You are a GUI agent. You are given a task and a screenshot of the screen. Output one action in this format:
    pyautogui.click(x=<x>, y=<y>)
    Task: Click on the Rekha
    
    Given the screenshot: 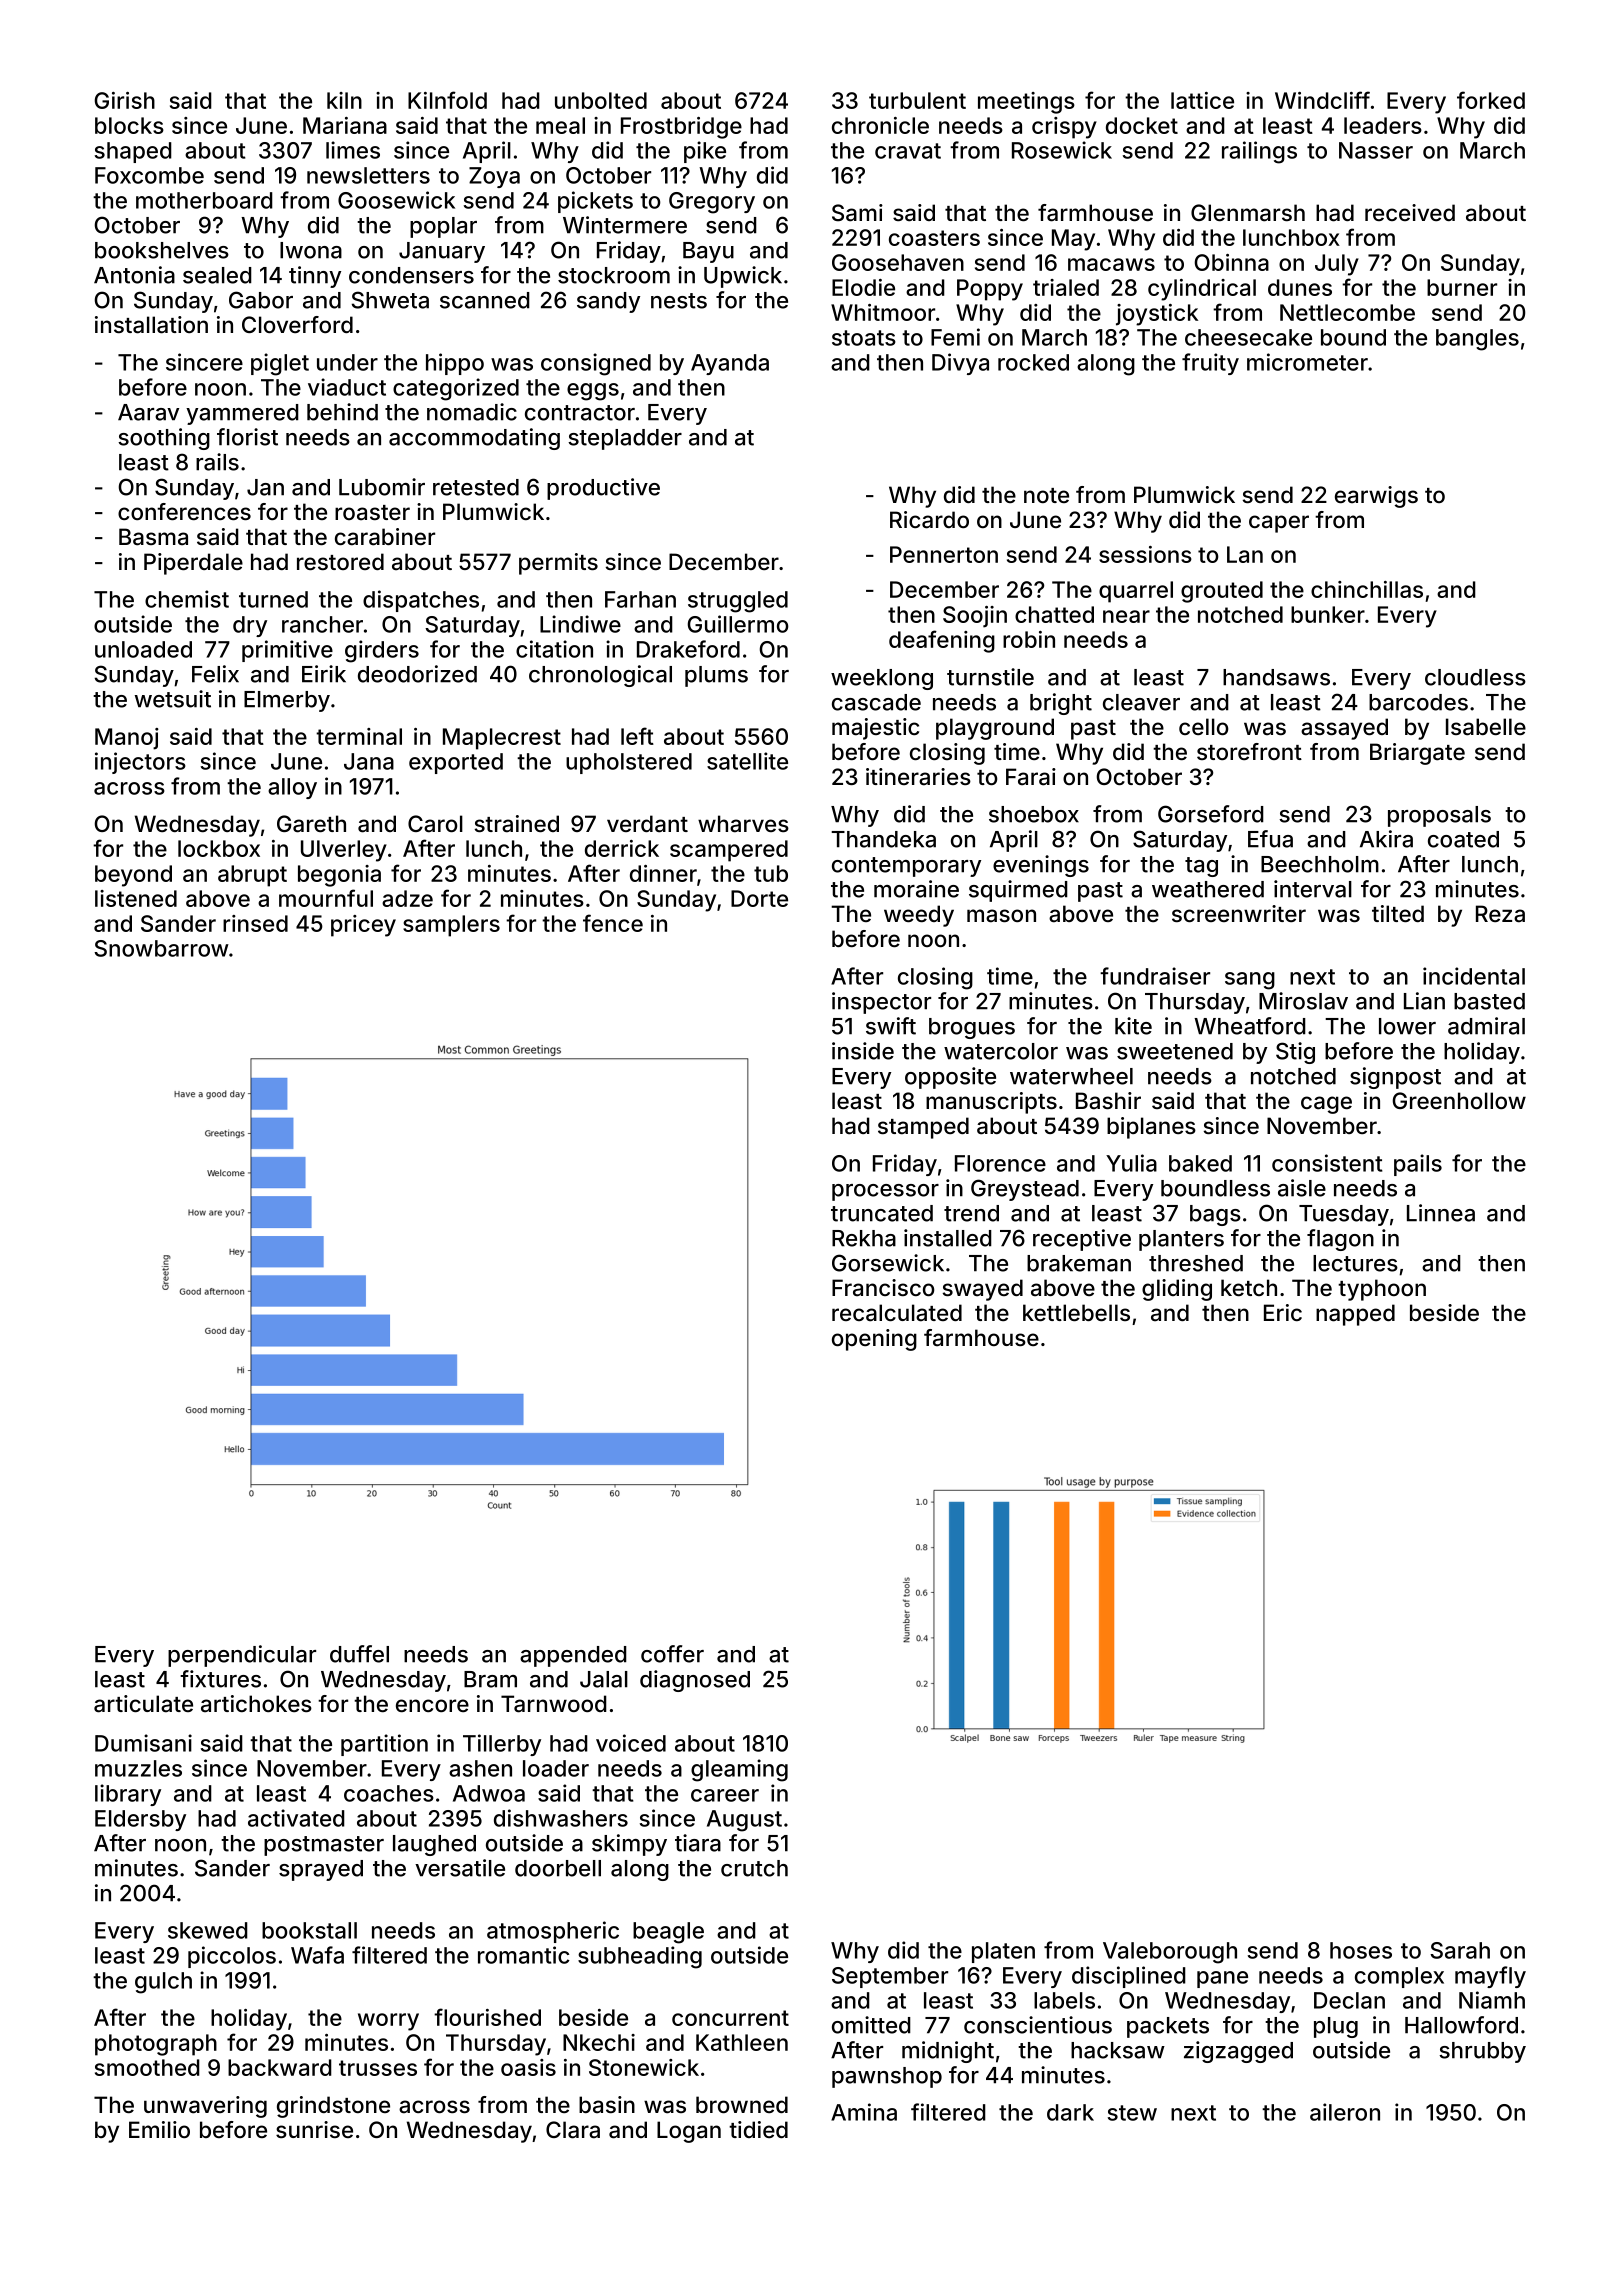 What is the action you would take?
    pyautogui.click(x=864, y=1238)
